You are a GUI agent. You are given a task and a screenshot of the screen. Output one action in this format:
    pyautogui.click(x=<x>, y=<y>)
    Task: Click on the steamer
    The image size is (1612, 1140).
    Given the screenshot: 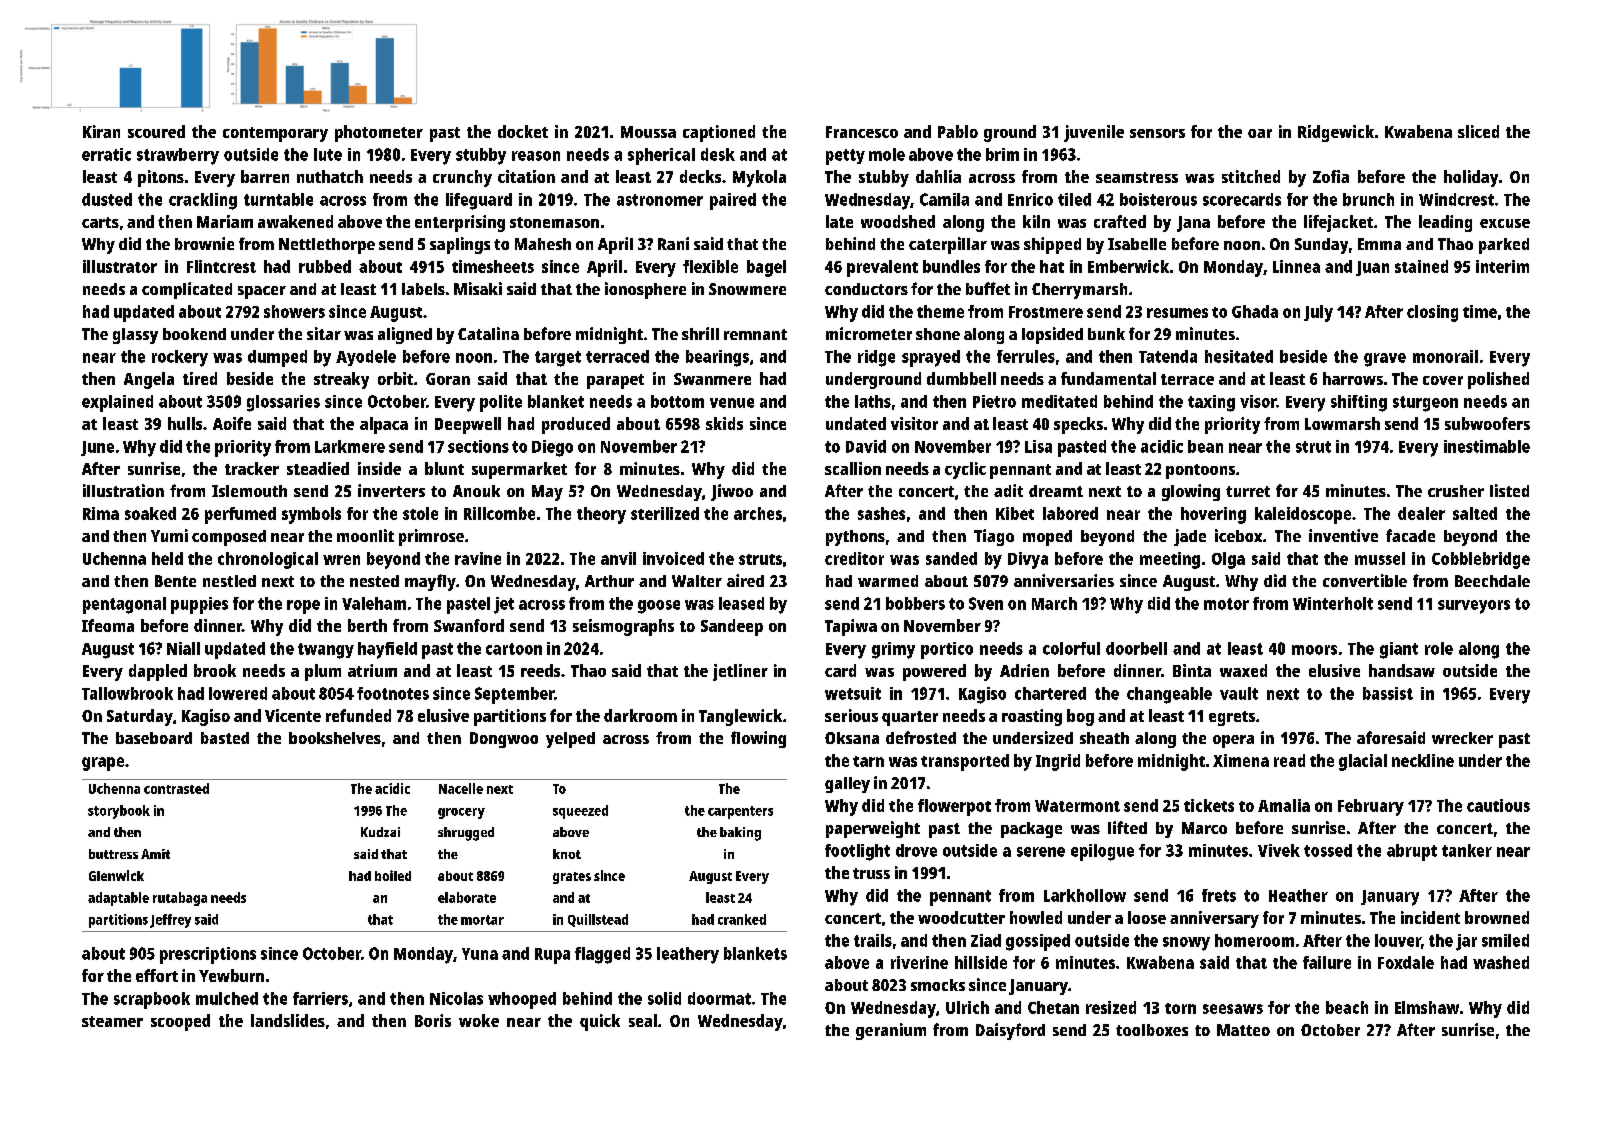 What is the action you would take?
    pyautogui.click(x=112, y=1021)
